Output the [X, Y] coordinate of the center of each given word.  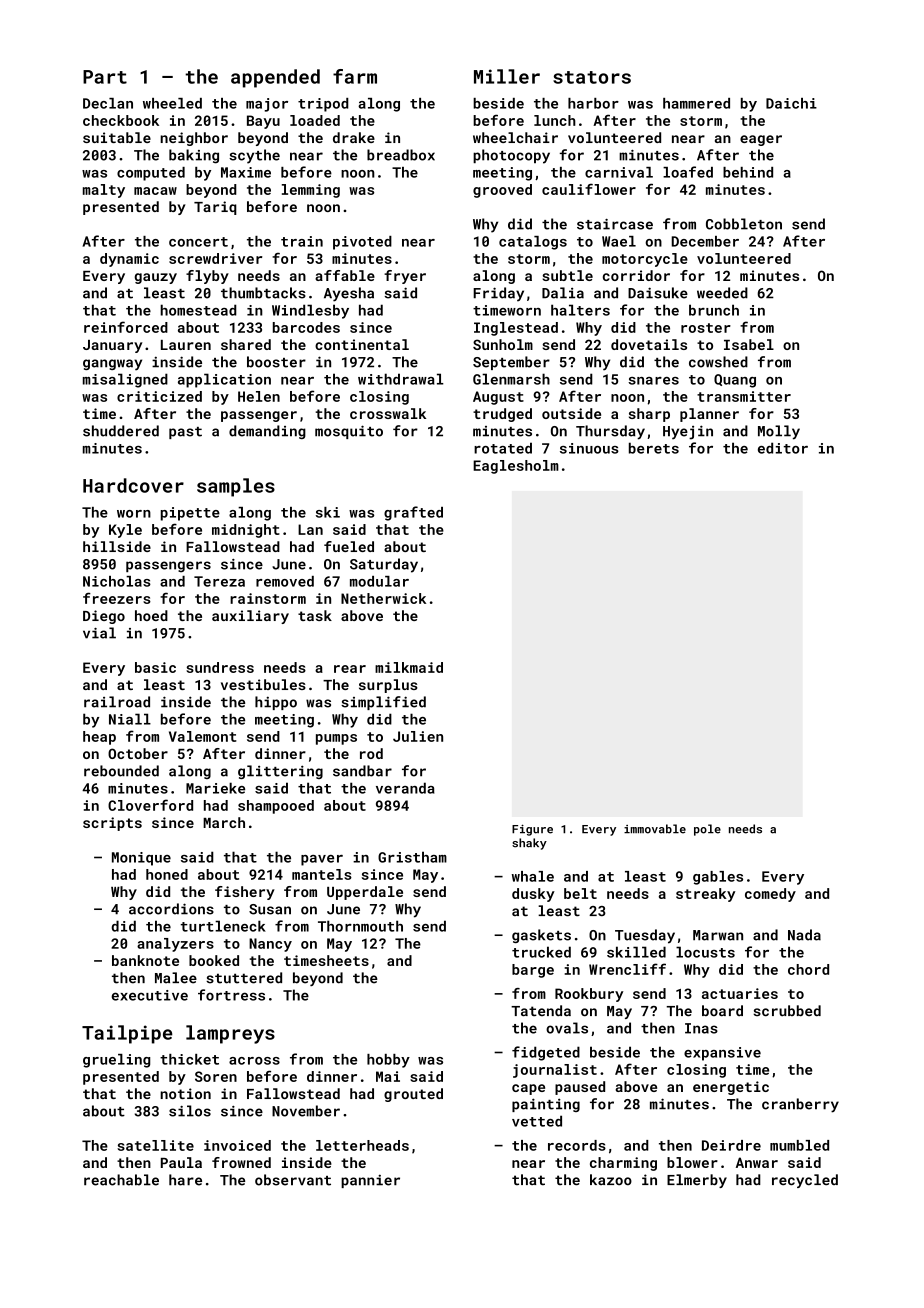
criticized [159, 396]
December [705, 241]
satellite [155, 1145]
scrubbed [787, 1011]
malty [104, 191]
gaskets [541, 936]
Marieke [215, 788]
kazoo [611, 1180]
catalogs [533, 243]
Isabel [749, 344]
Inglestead [516, 329]
